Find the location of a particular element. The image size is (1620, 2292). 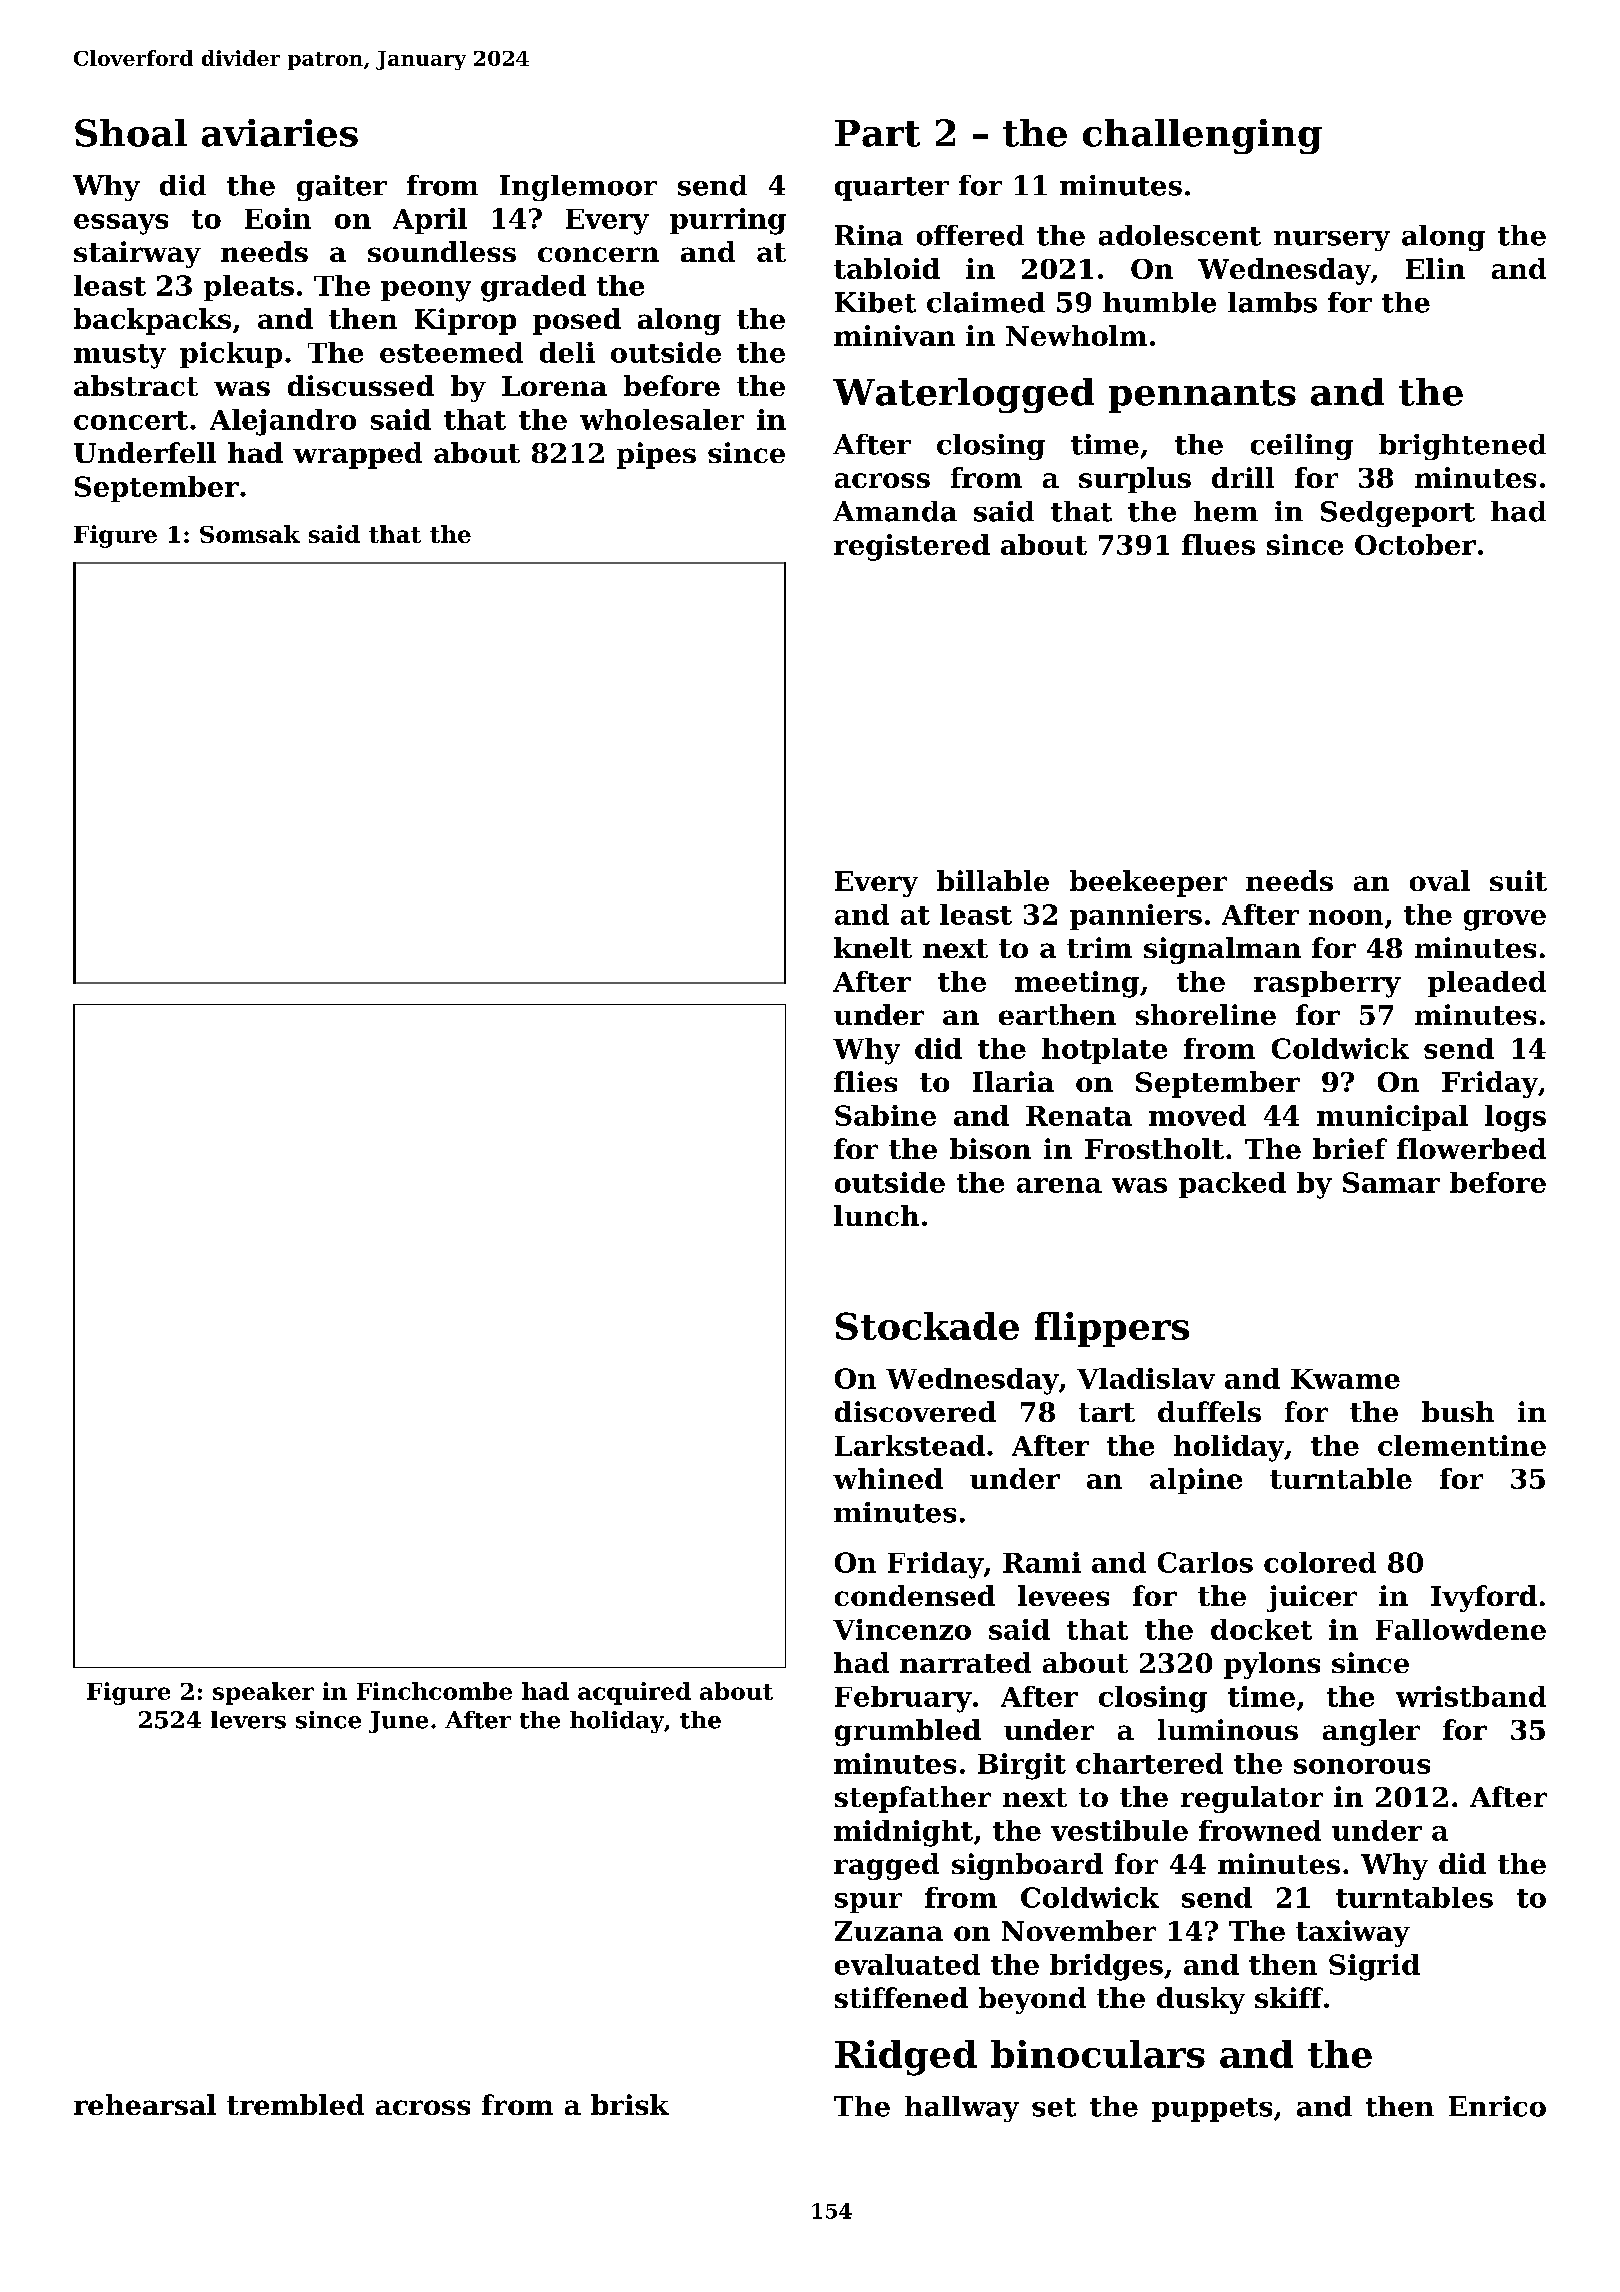

lambs is located at coordinates (1272, 302).
